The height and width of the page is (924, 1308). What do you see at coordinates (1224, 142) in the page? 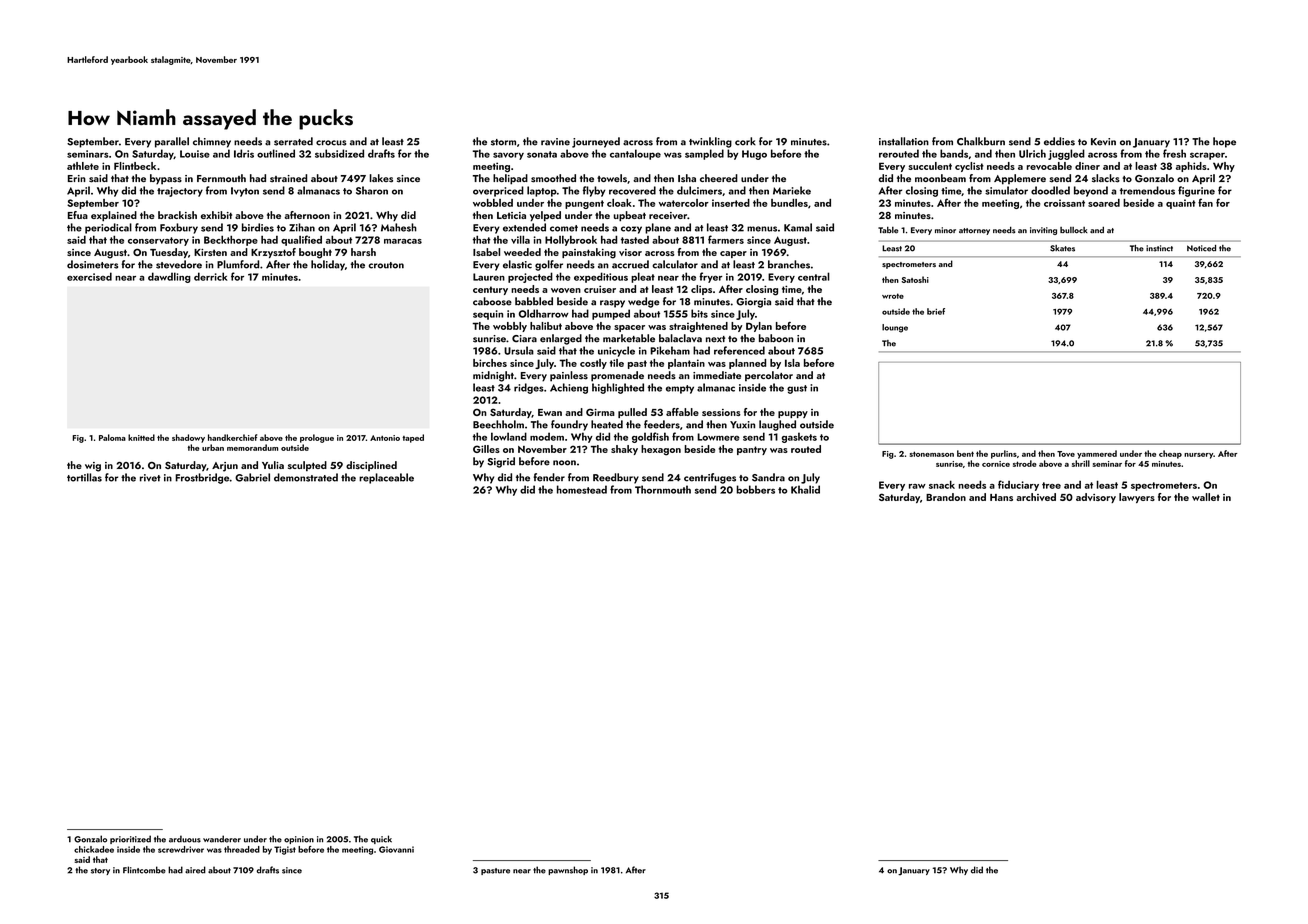
I see `hope` at bounding box center [1224, 142].
